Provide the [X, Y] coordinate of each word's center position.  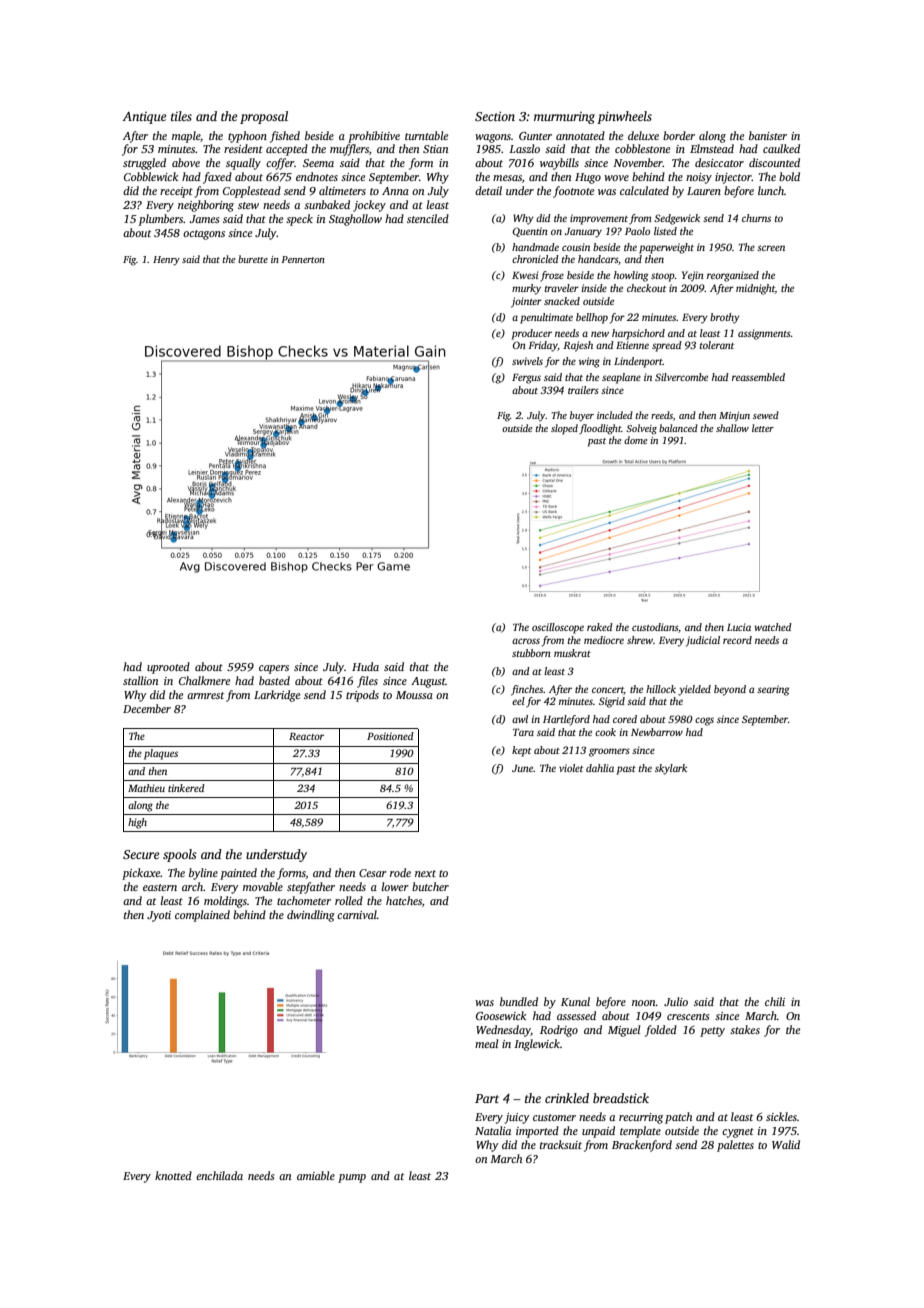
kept [521, 751]
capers [274, 669]
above [186, 162]
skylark [671, 769]
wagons [493, 138]
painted [238, 874]
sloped [564, 429]
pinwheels [624, 117]
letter [763, 428]
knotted [173, 1175]
